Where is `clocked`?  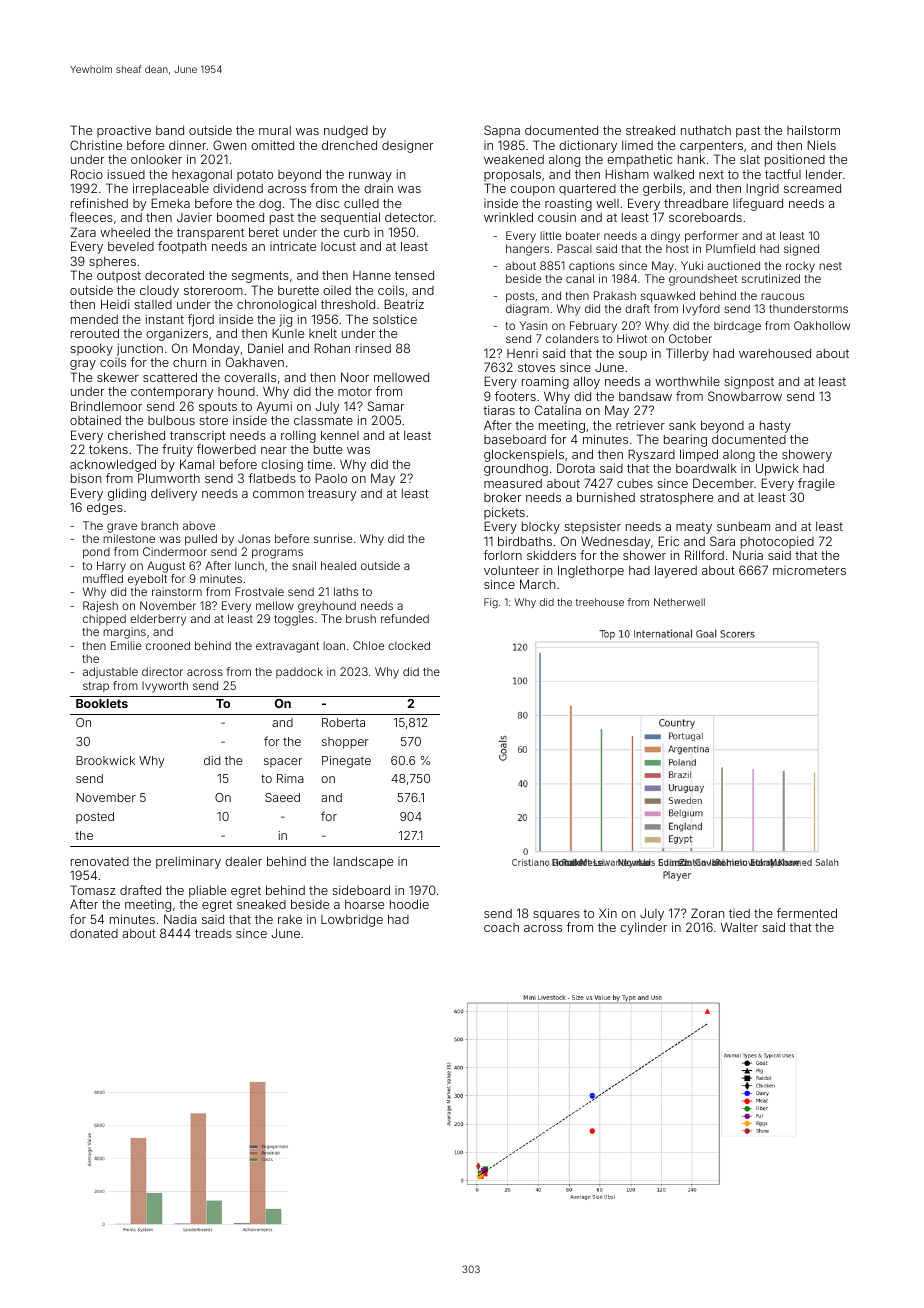
clocked is located at coordinates (409, 645).
